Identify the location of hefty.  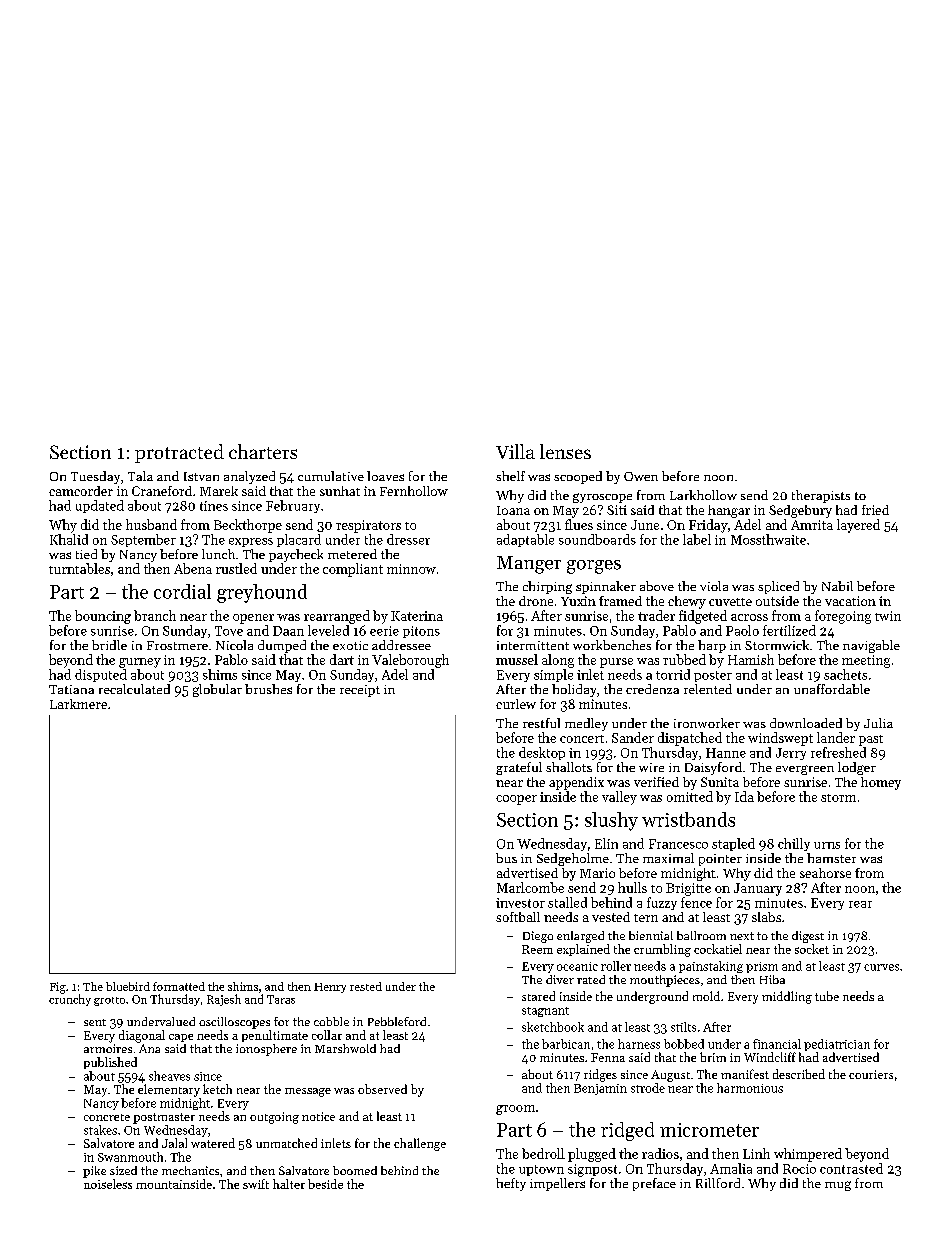
(511, 1184).
